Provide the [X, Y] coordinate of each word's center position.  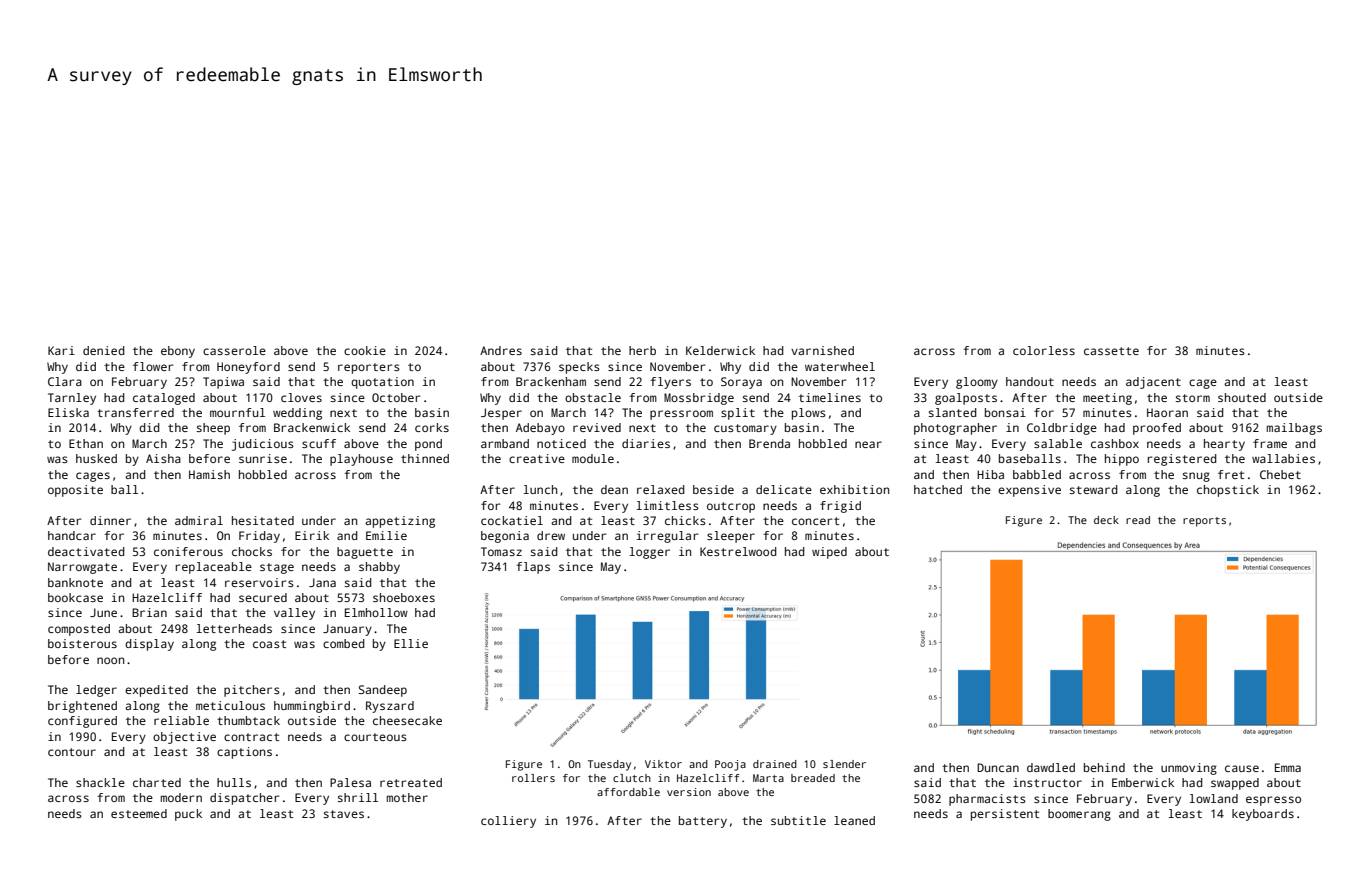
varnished [822, 350]
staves [344, 814]
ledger [96, 691]
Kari [61, 350]
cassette [1111, 351]
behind [1104, 767]
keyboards [1263, 815]
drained [775, 764]
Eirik [312, 535]
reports [1204, 522]
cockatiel [512, 520]
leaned [854, 820]
